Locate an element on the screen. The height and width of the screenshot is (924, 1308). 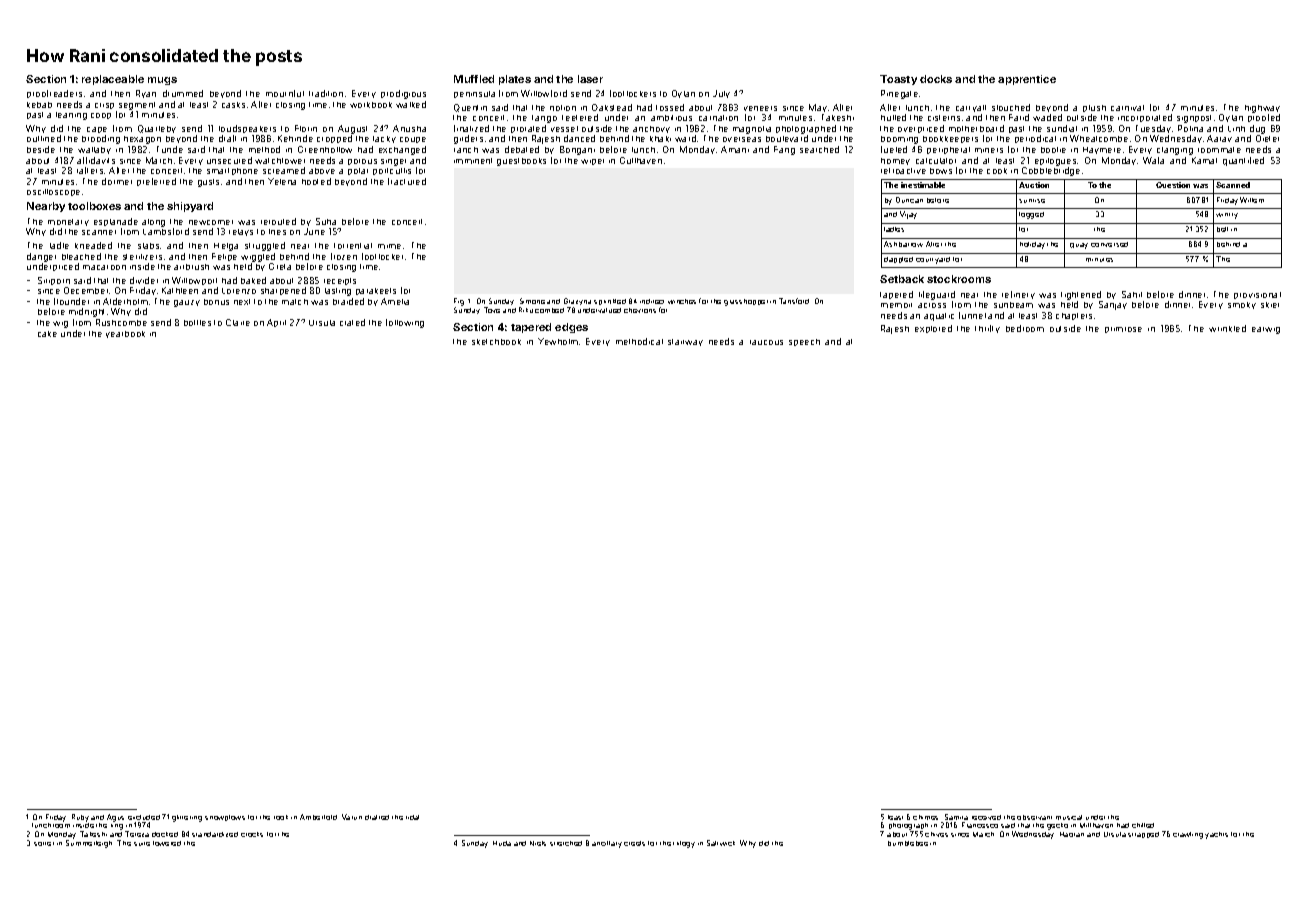
Muffled is located at coordinates (474, 79).
